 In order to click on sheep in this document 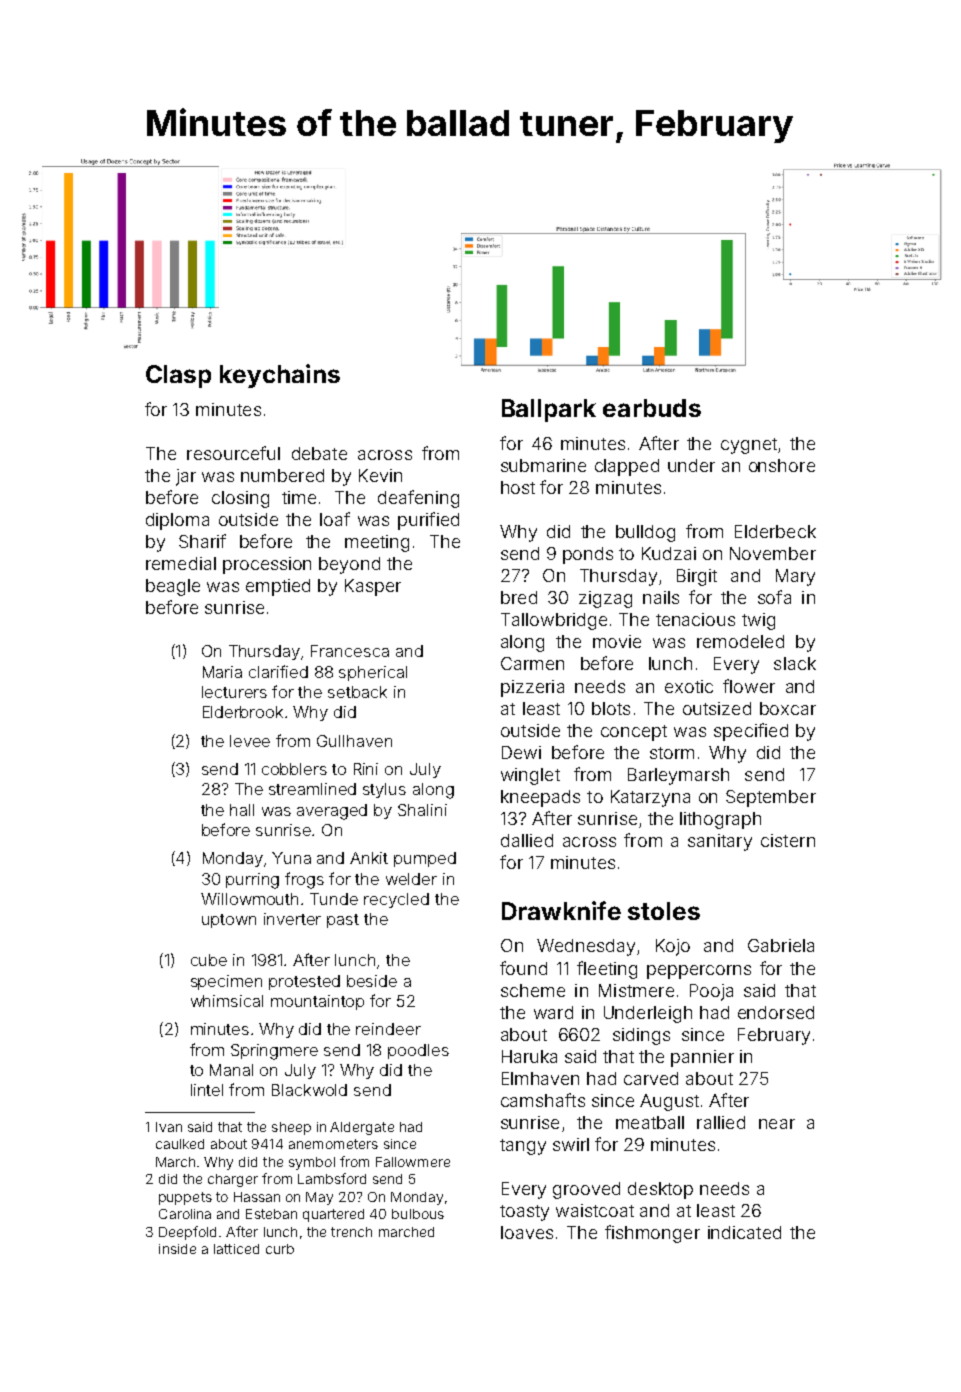, I will do `click(291, 1128)`.
